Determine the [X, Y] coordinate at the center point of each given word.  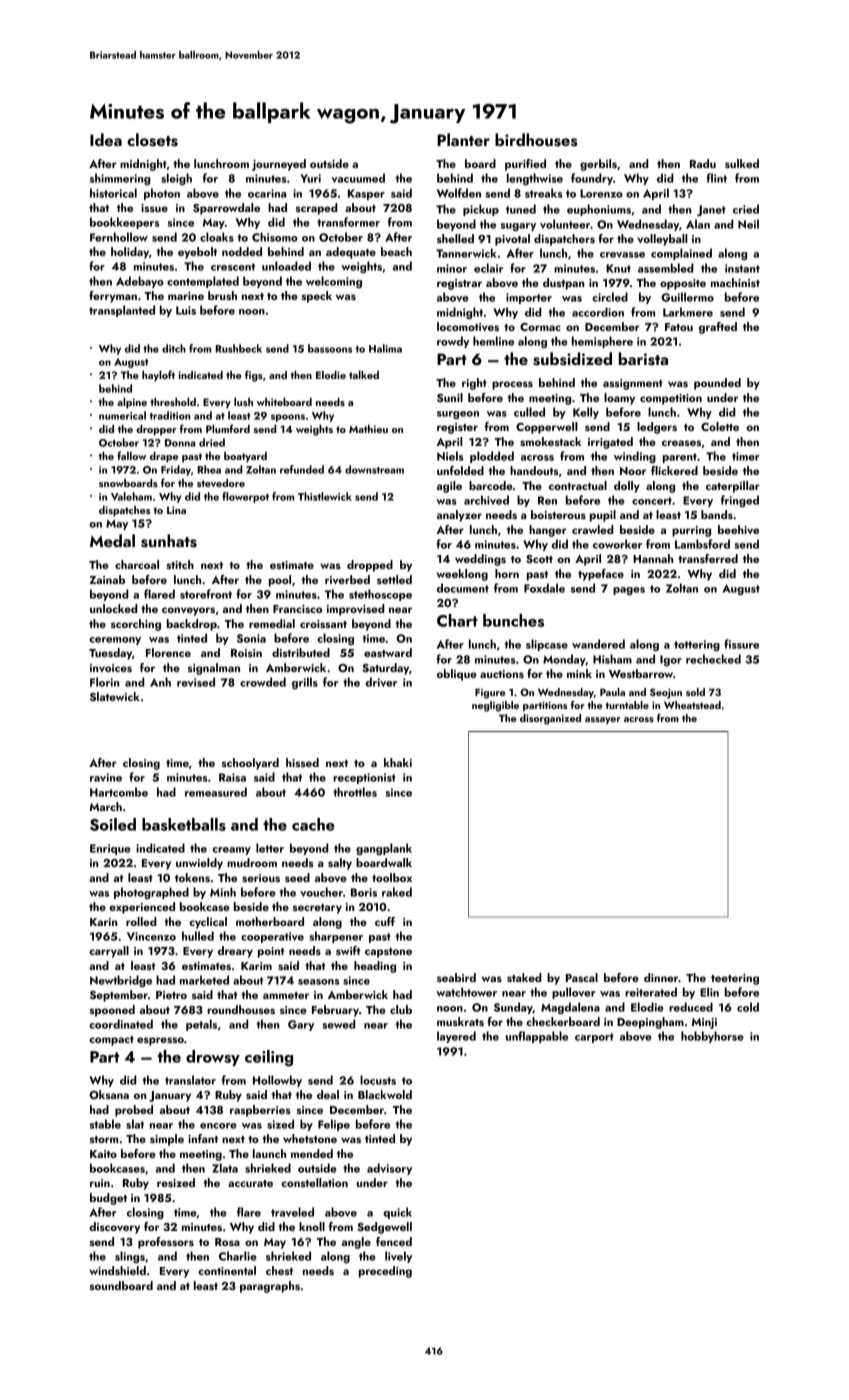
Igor [671, 660]
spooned [112, 1011]
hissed [302, 762]
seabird [456, 977]
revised [196, 682]
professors [166, 1243]
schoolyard [250, 764]
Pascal [582, 977]
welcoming [334, 282]
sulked [742, 163]
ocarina [267, 193]
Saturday [385, 669]
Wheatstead [692, 705]
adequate [351, 253]
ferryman [113, 297]
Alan [698, 224]
